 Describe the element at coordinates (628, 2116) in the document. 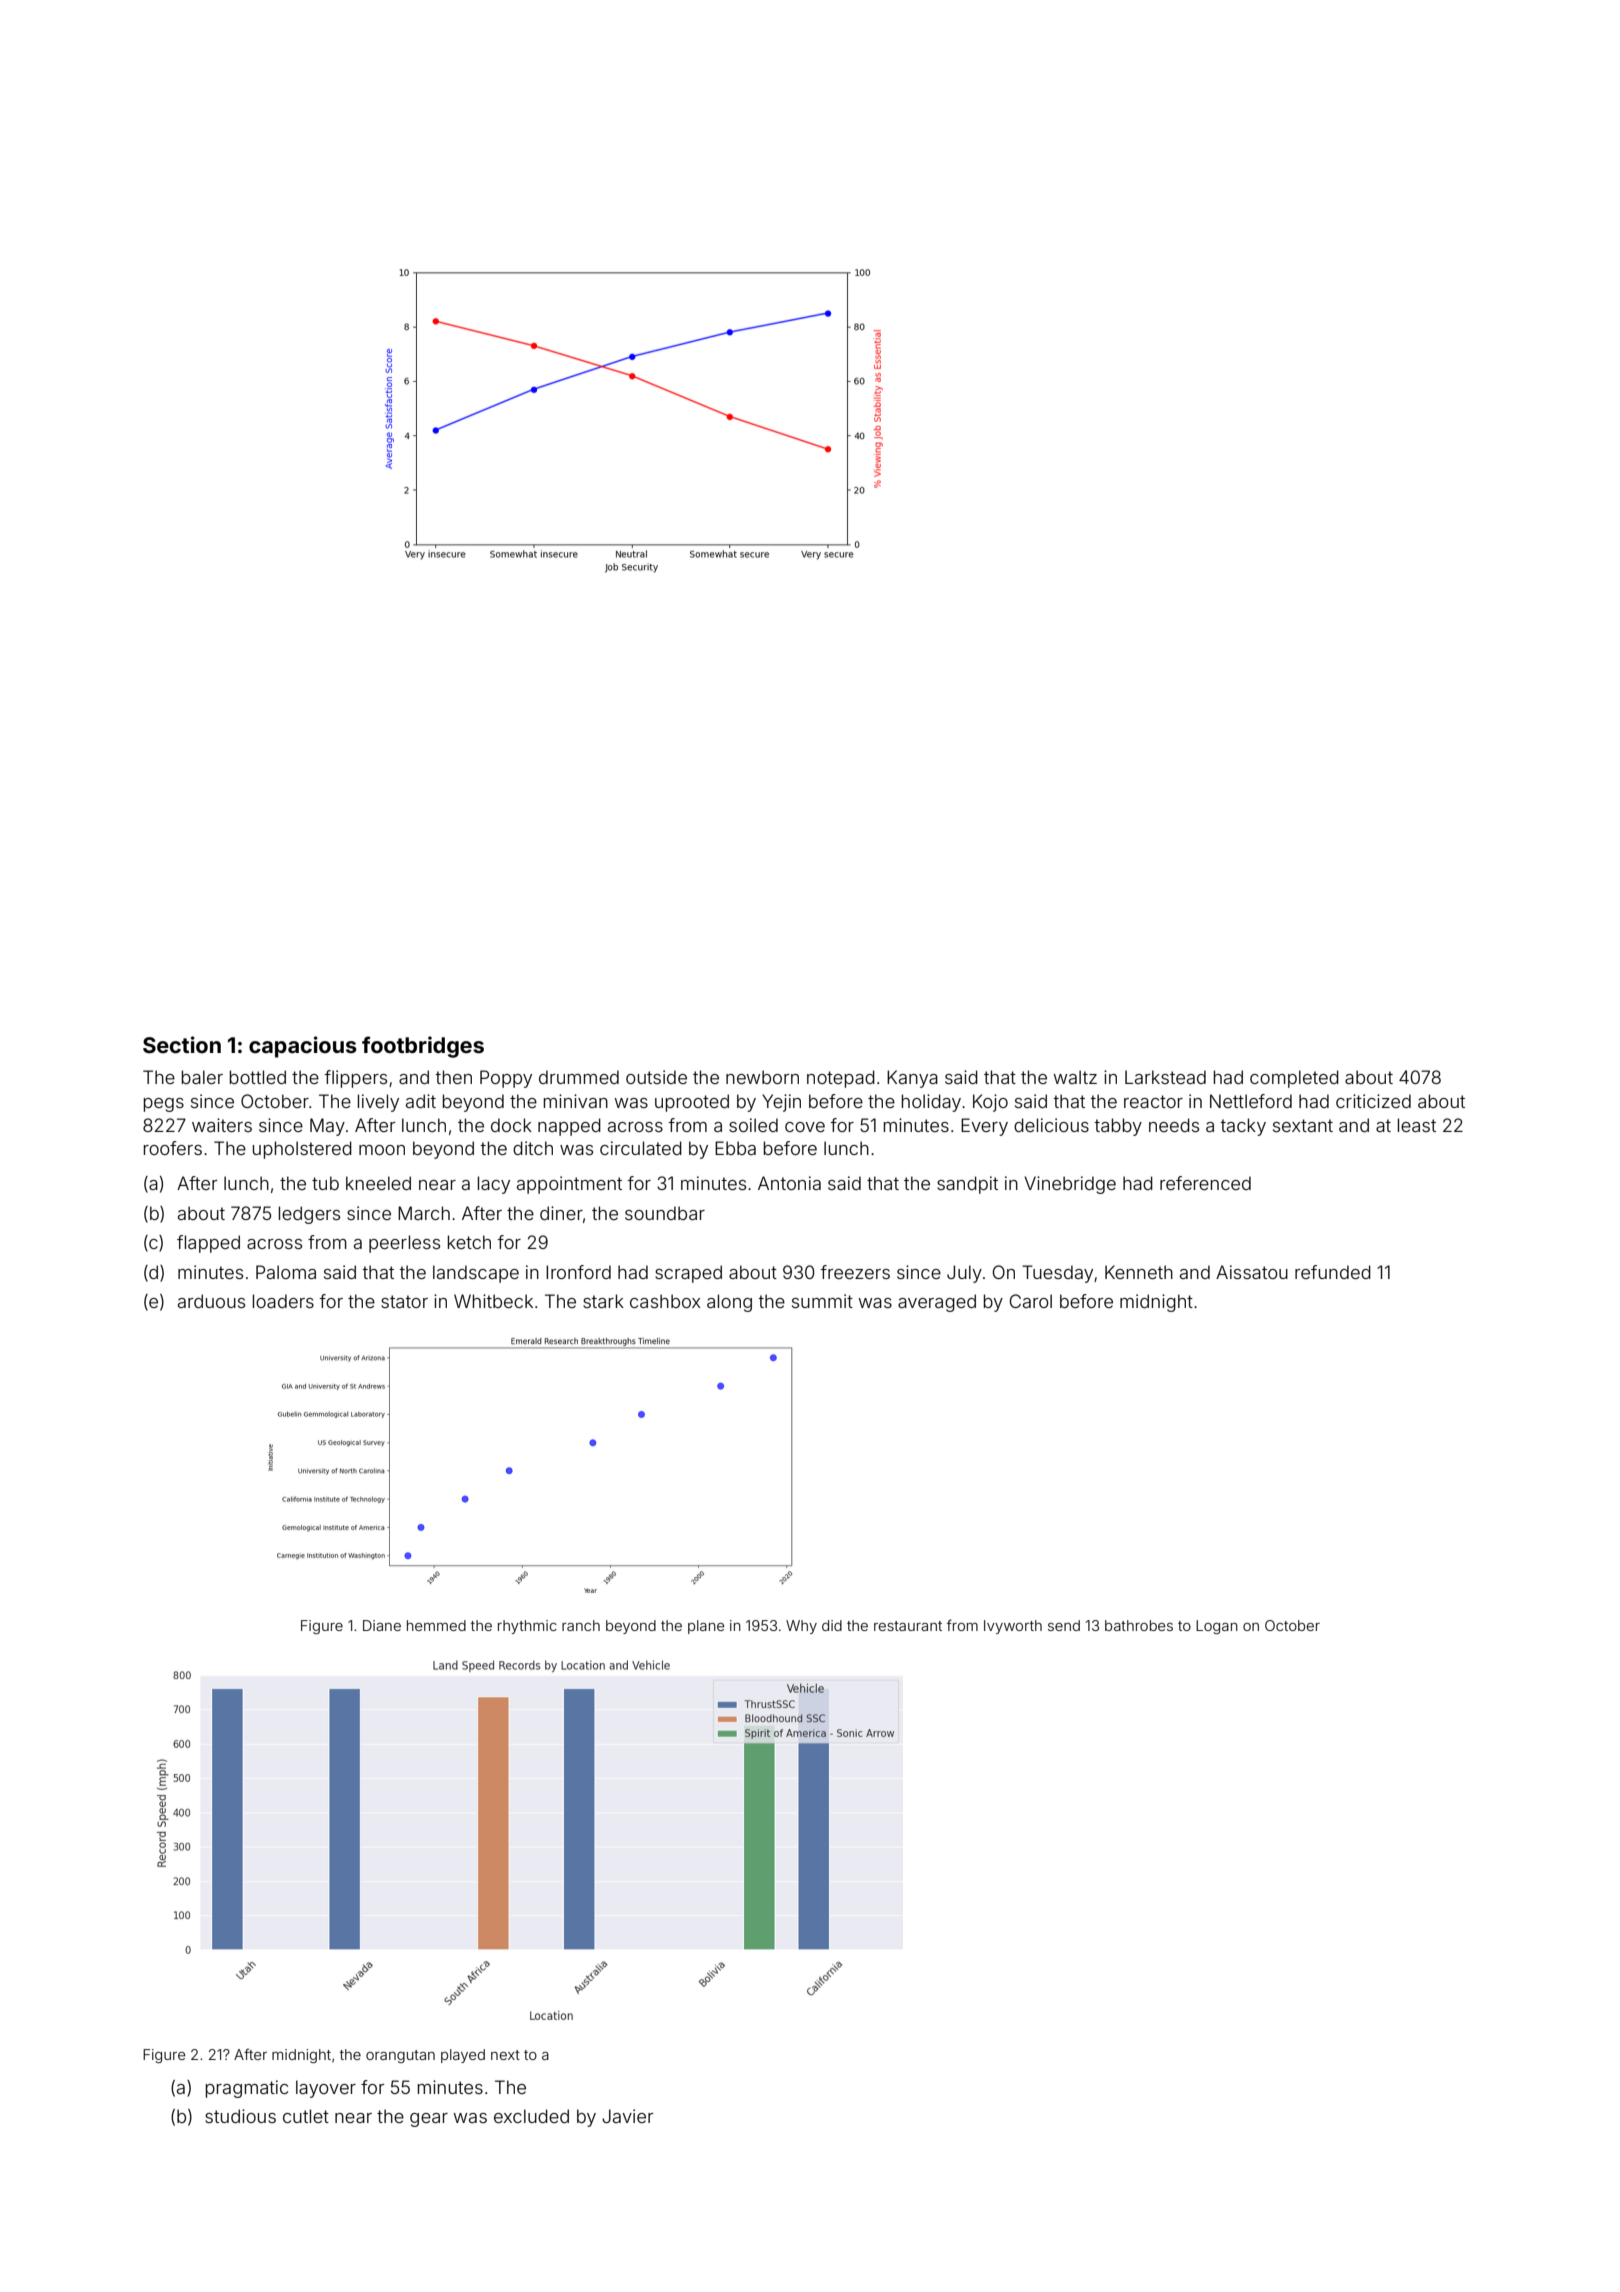

I see `Javier` at that location.
